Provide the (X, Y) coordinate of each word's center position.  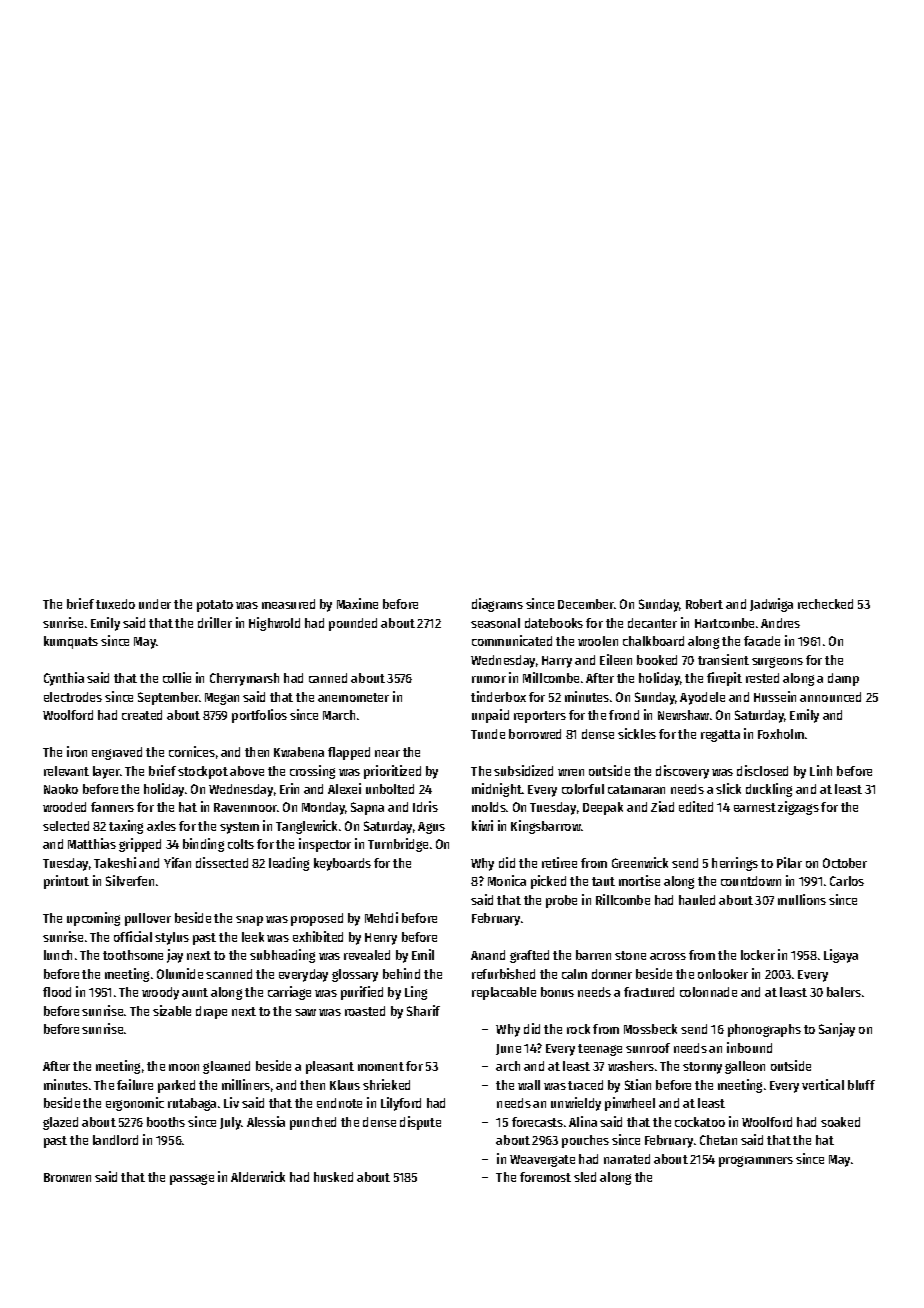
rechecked (825, 604)
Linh (821, 770)
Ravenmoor (245, 807)
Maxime (357, 603)
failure (135, 1084)
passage (192, 1179)
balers (844, 992)
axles (161, 826)
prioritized (392, 772)
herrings (735, 864)
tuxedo (115, 604)
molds (489, 807)
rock (578, 1029)
